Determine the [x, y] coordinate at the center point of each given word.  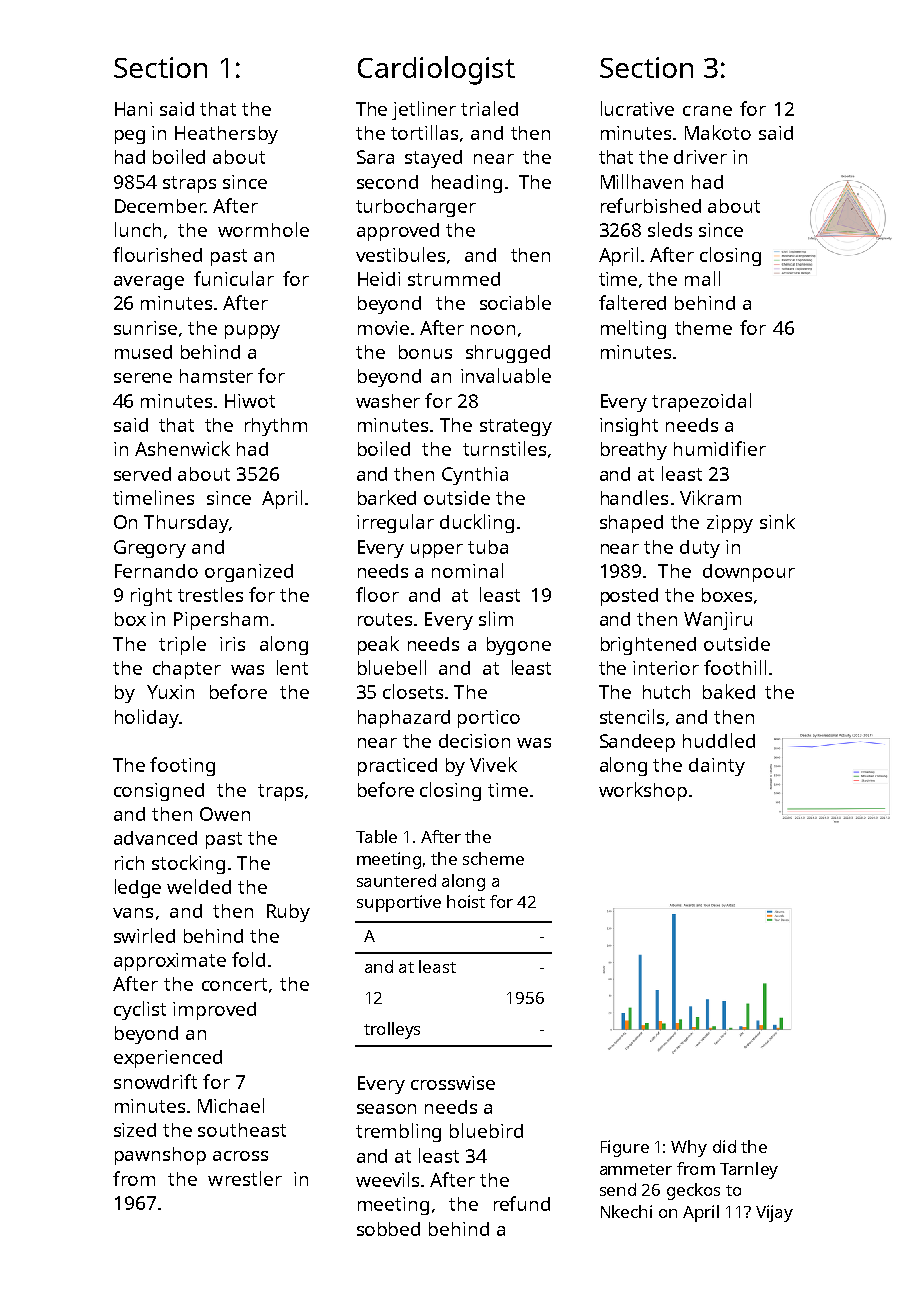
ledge [138, 888]
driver [700, 157]
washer [388, 401]
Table [376, 836]
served [142, 474]
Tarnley [749, 1170]
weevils [387, 1179]
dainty [717, 767]
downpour [749, 573]
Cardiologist [436, 70]
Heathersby [226, 135]
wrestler [245, 1178]
